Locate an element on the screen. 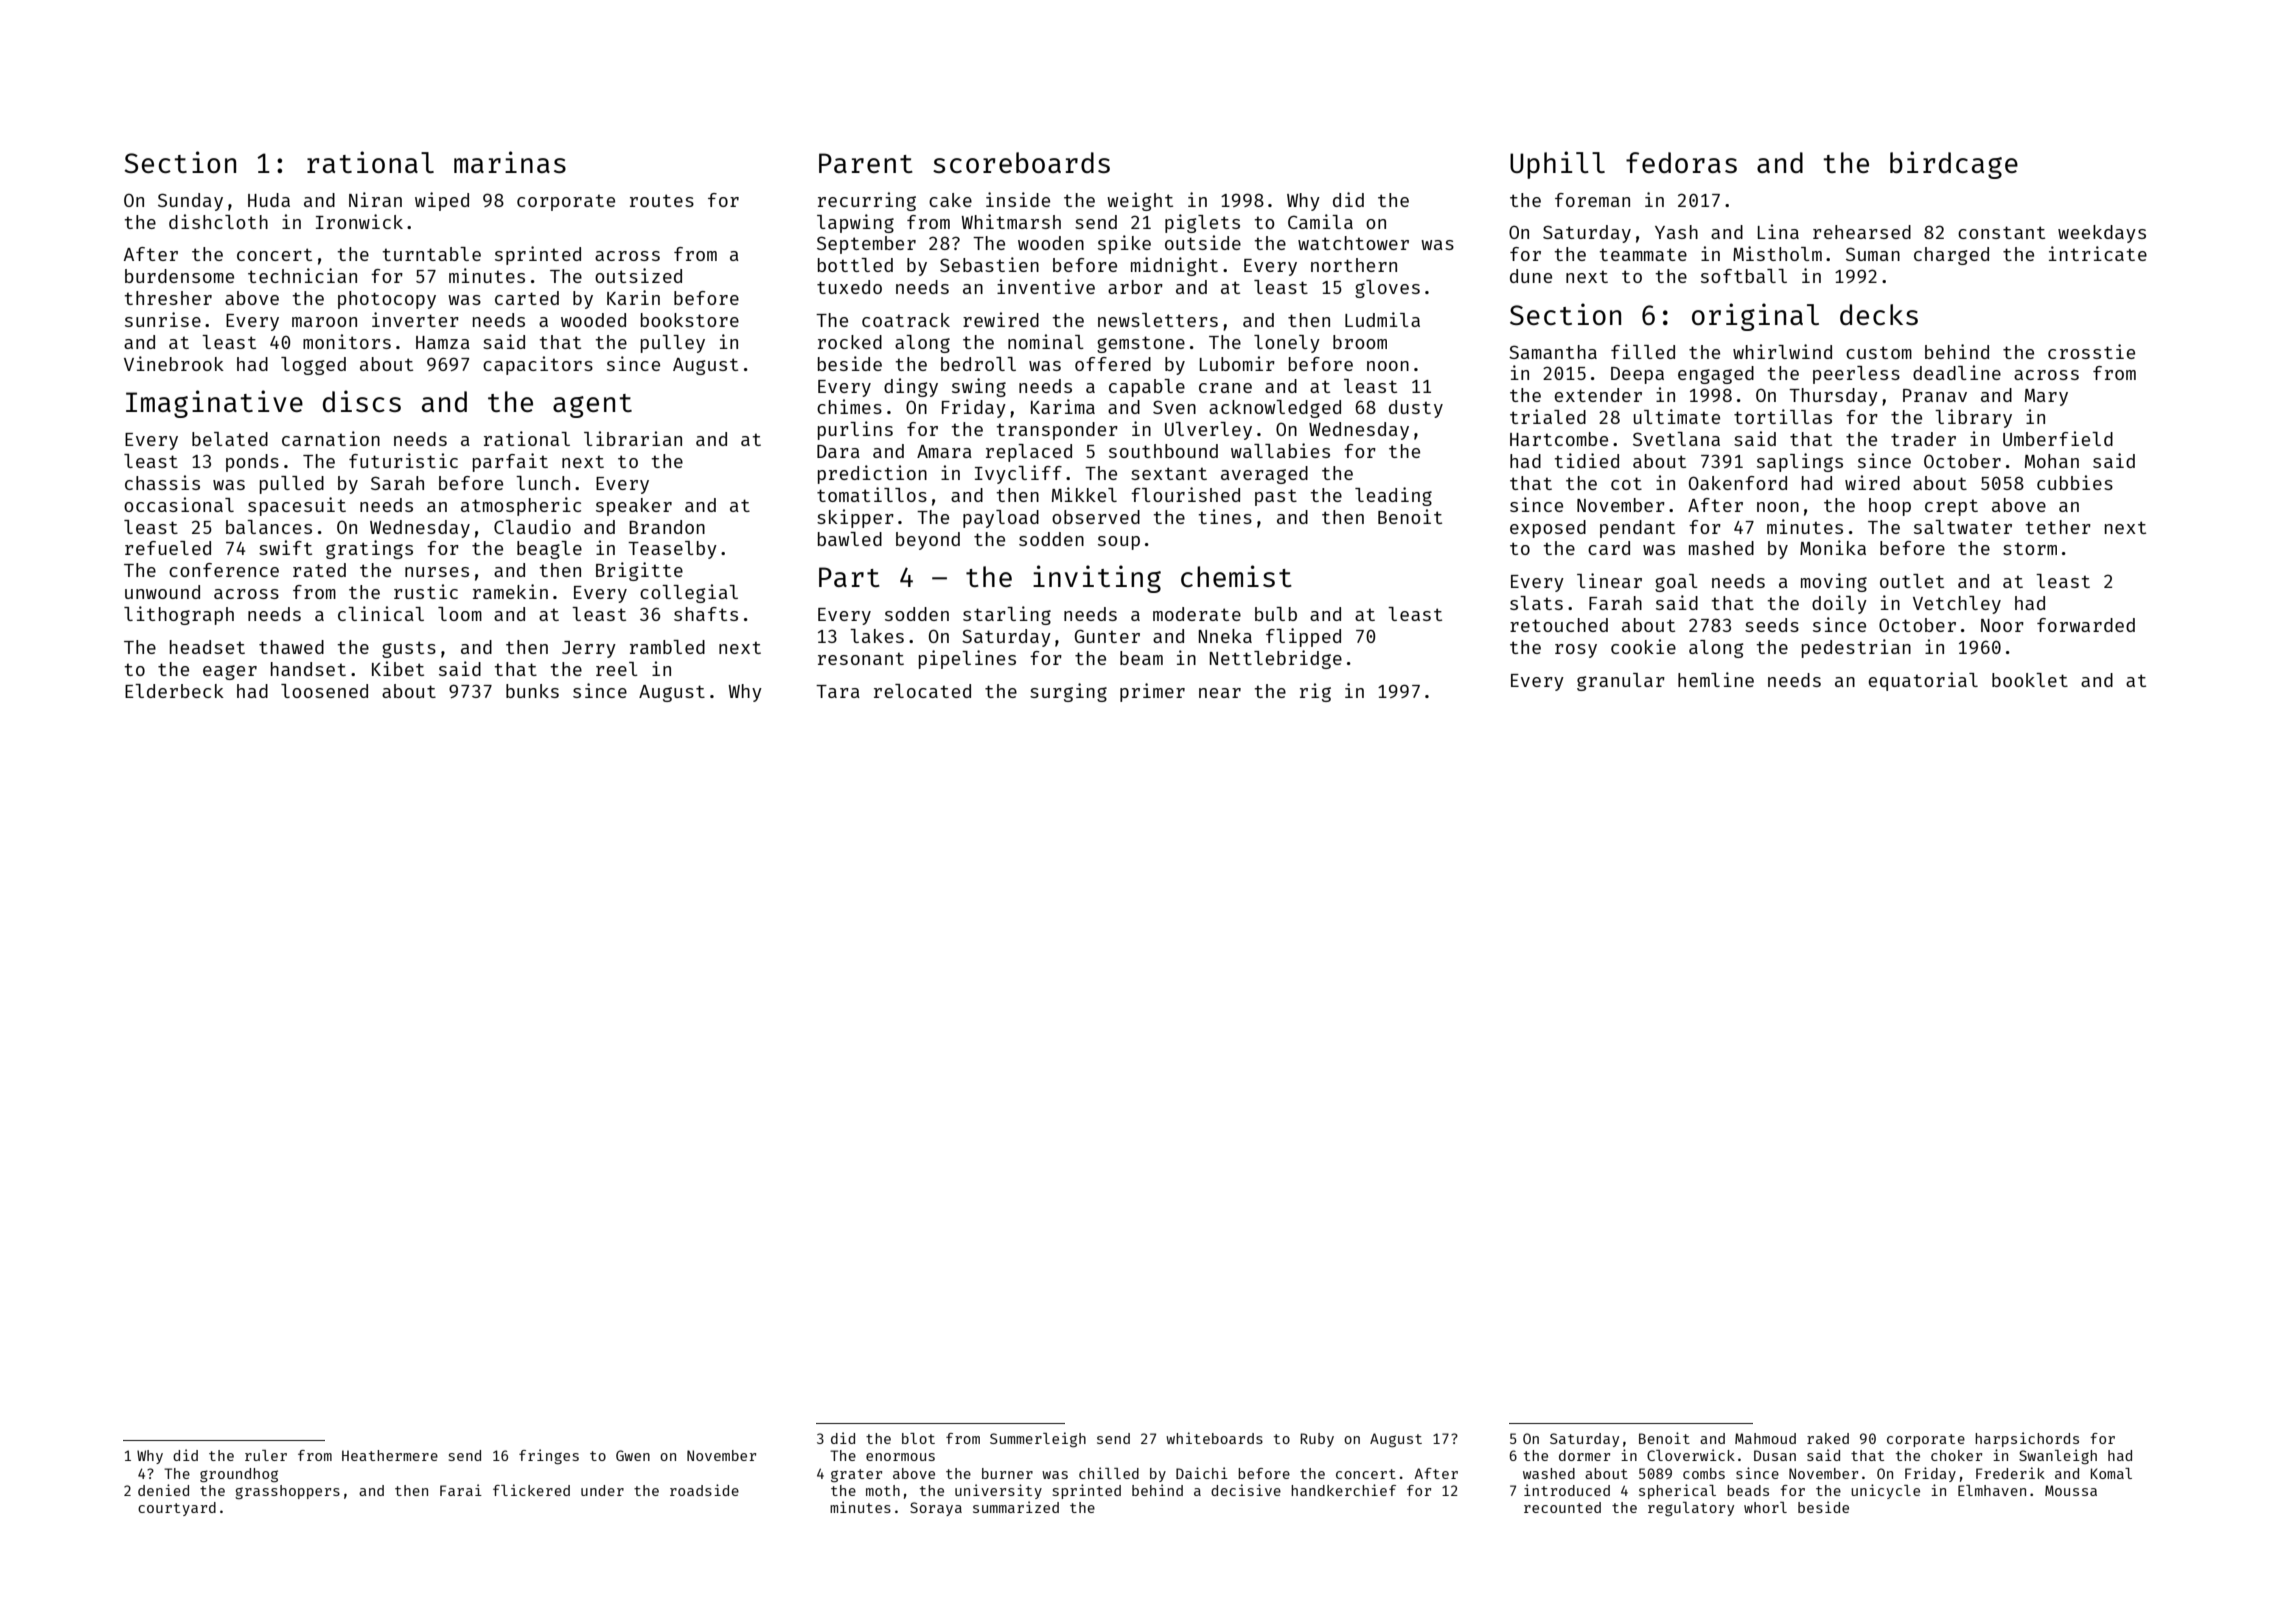  Ruby is located at coordinates (1317, 1440).
